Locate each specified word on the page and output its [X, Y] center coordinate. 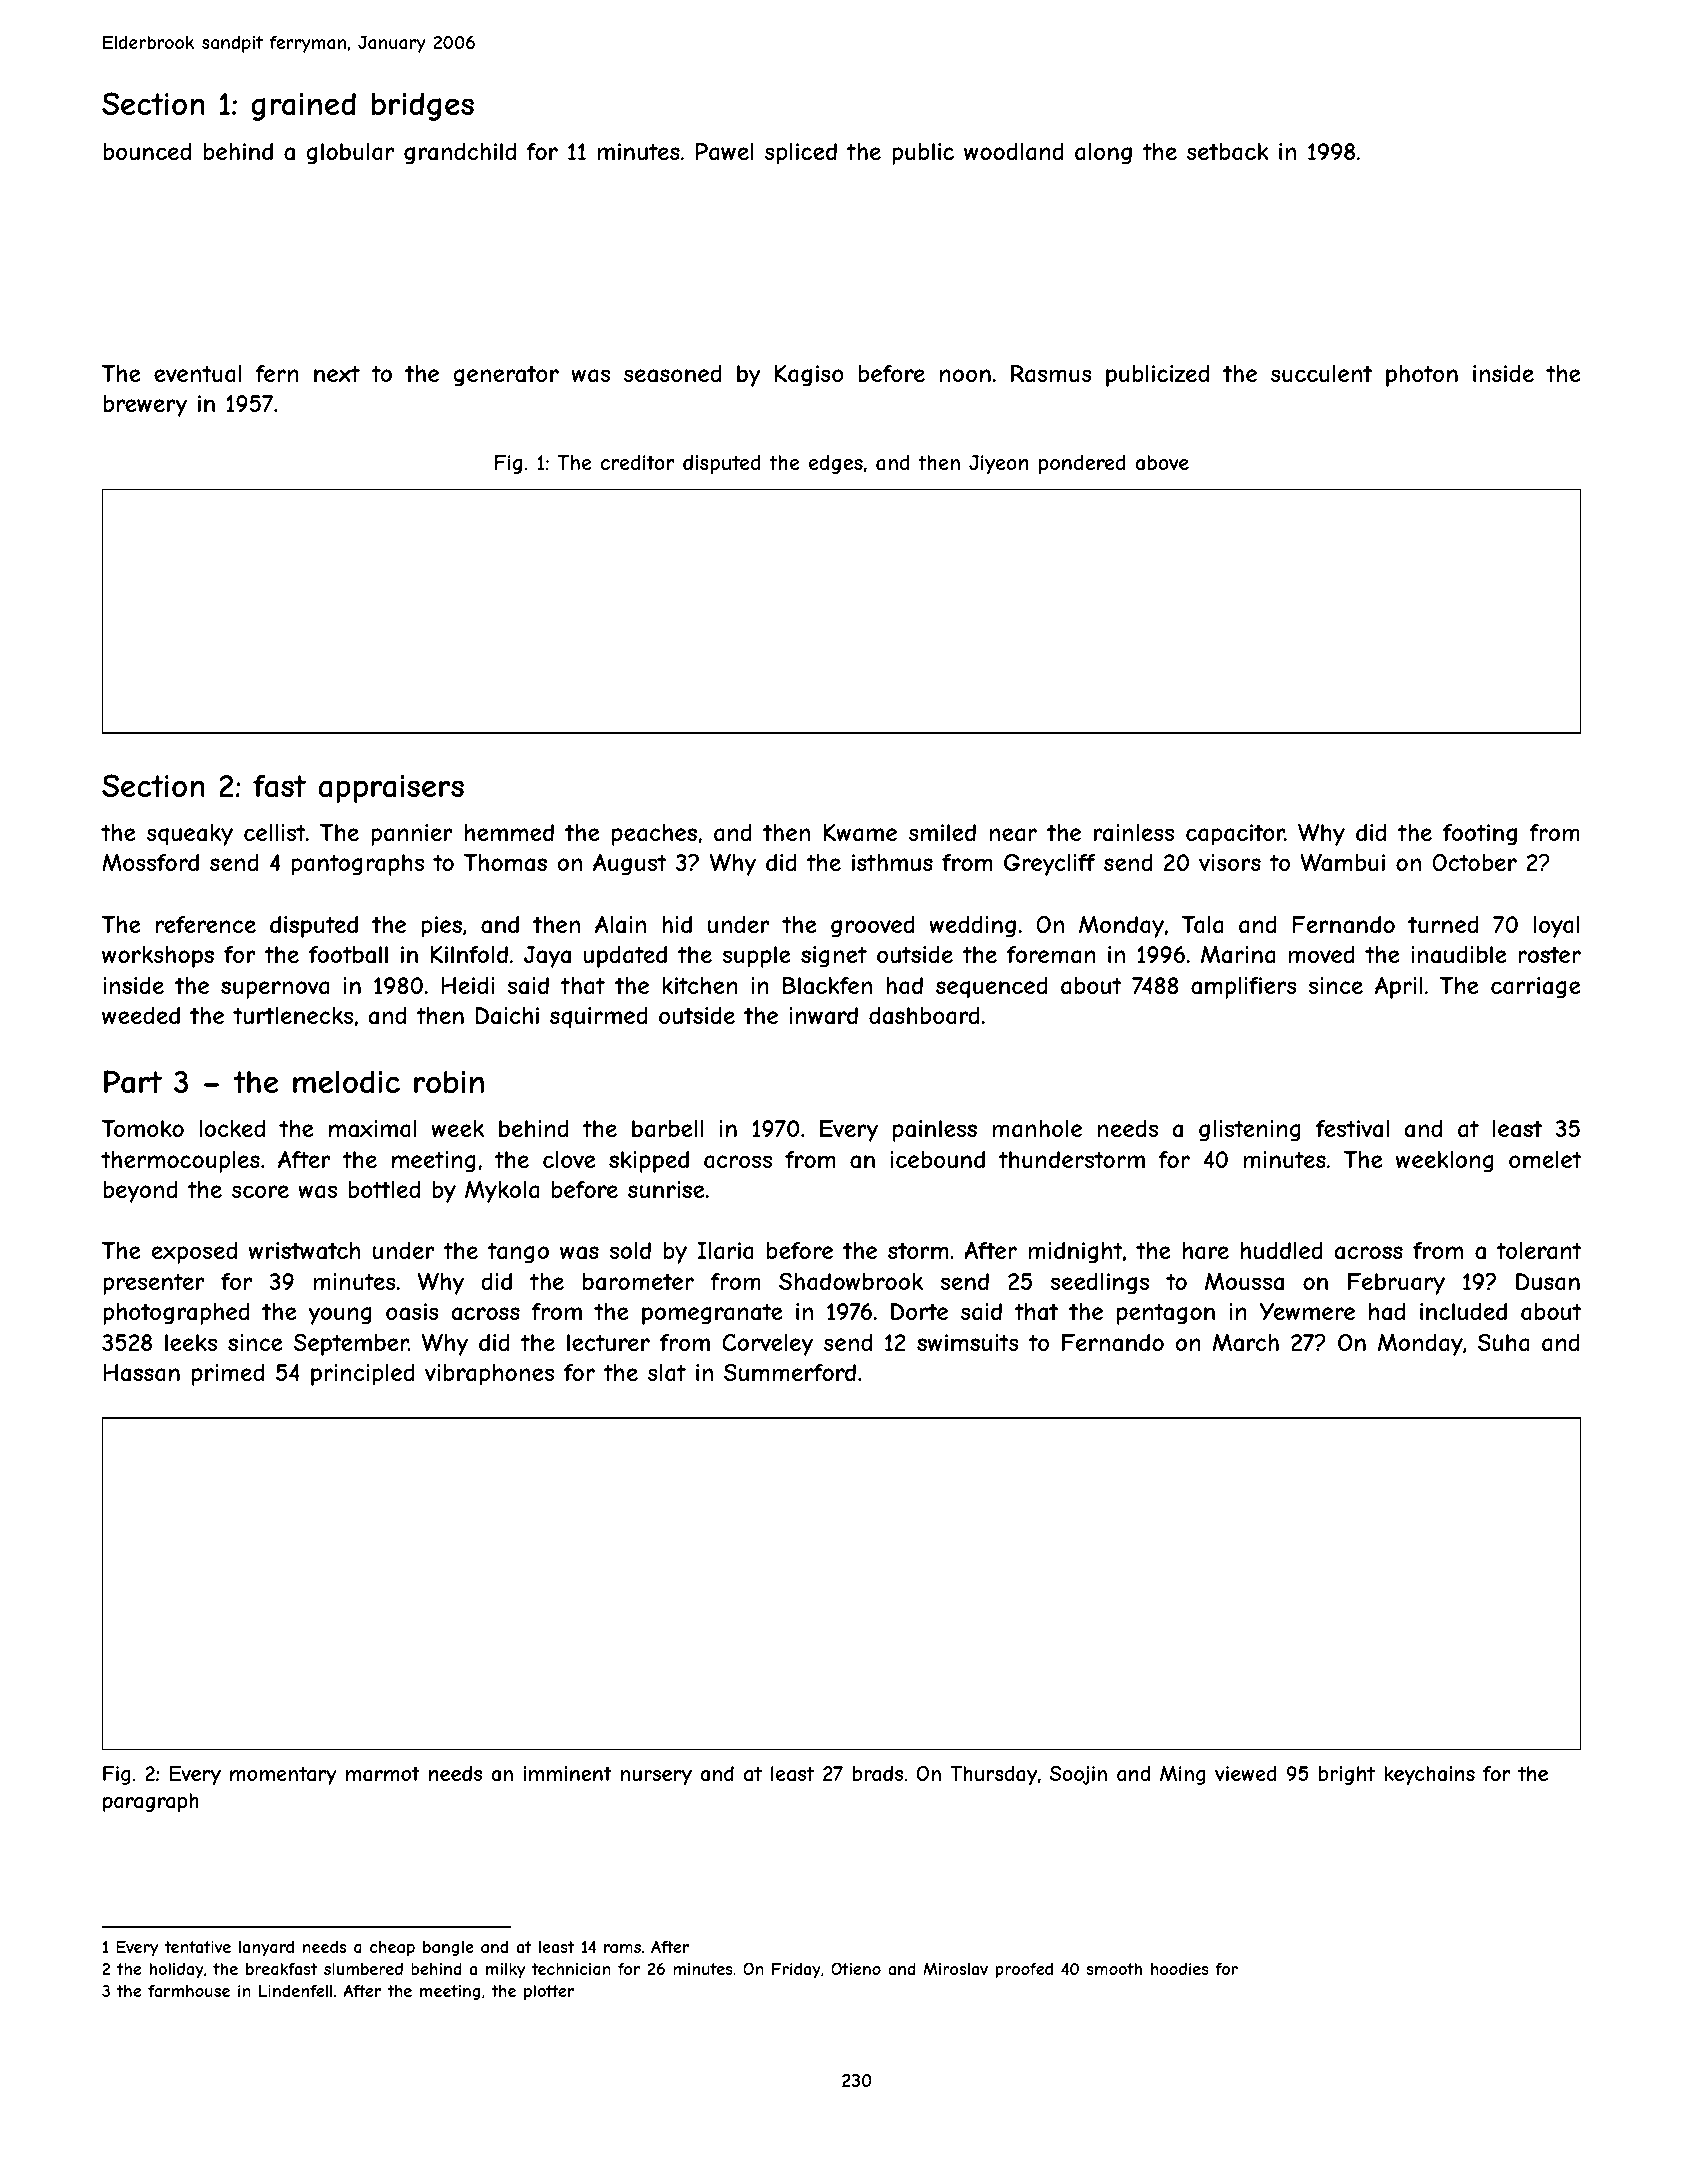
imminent [568, 1773]
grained [303, 106]
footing [1480, 835]
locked [232, 1128]
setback [1228, 152]
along [1103, 154]
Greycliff [1049, 865]
